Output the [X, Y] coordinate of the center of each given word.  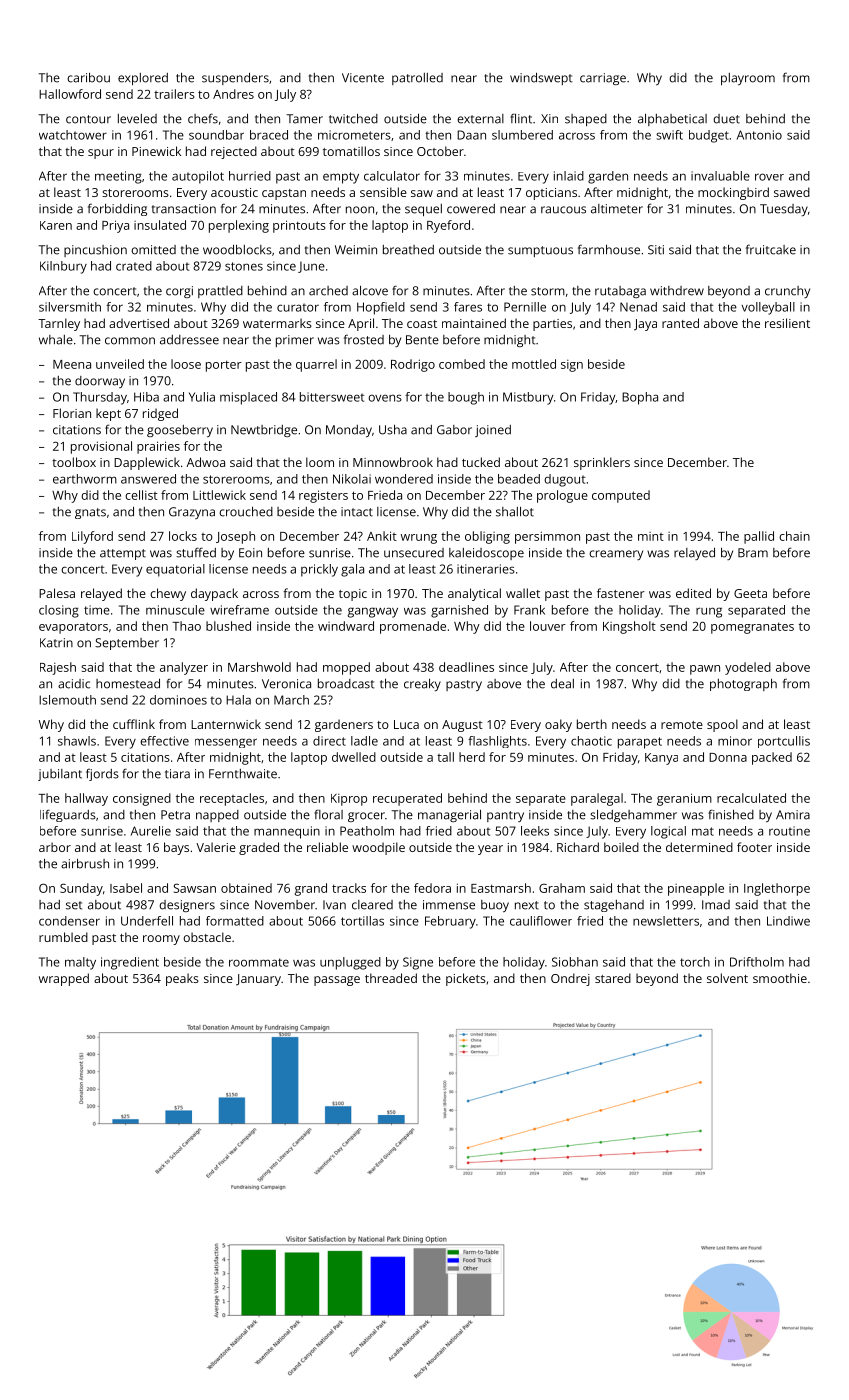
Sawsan [195, 888]
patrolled [417, 79]
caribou [88, 78]
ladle [364, 741]
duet [726, 119]
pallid [759, 537]
